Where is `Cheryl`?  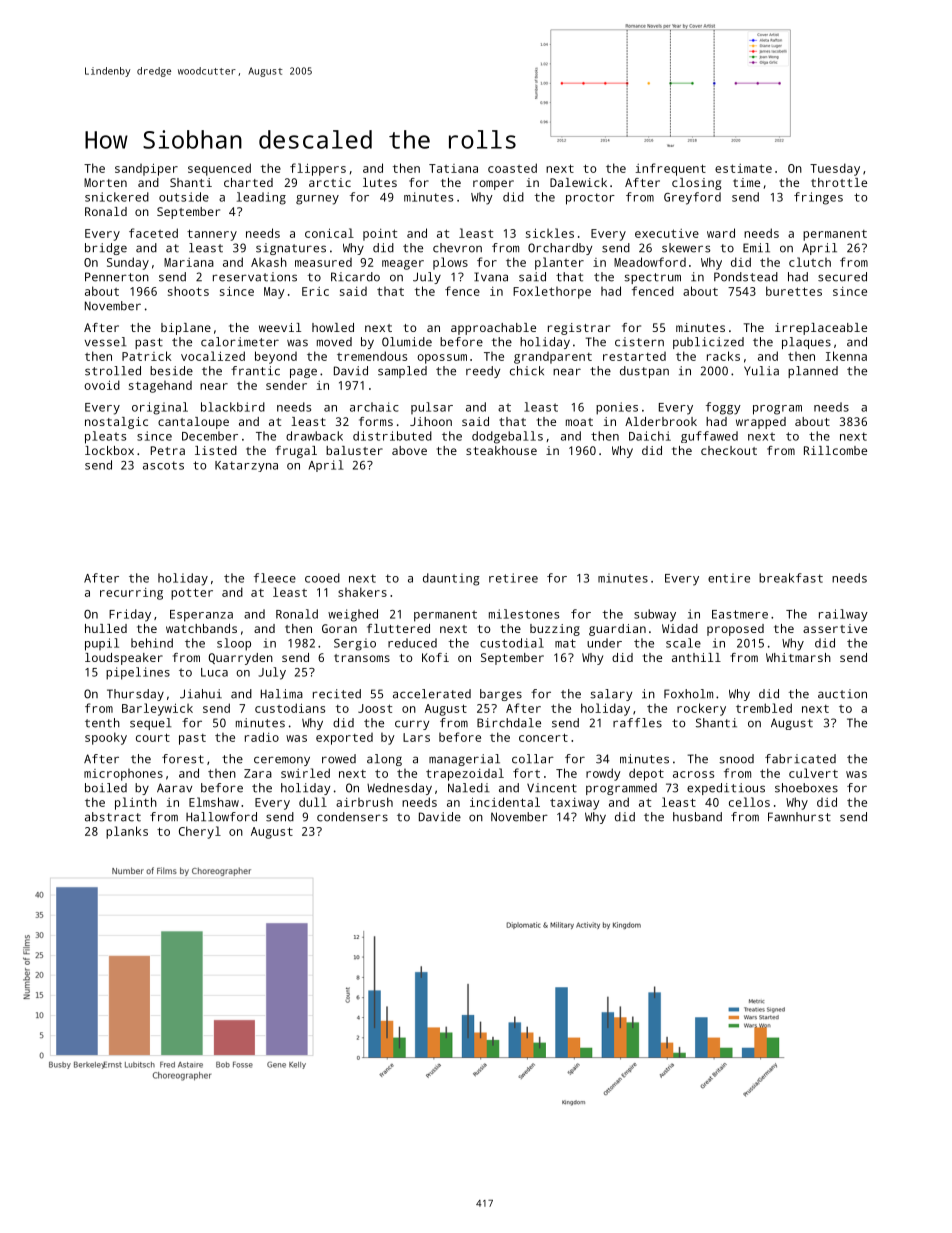
Cheryl is located at coordinates (200, 832).
